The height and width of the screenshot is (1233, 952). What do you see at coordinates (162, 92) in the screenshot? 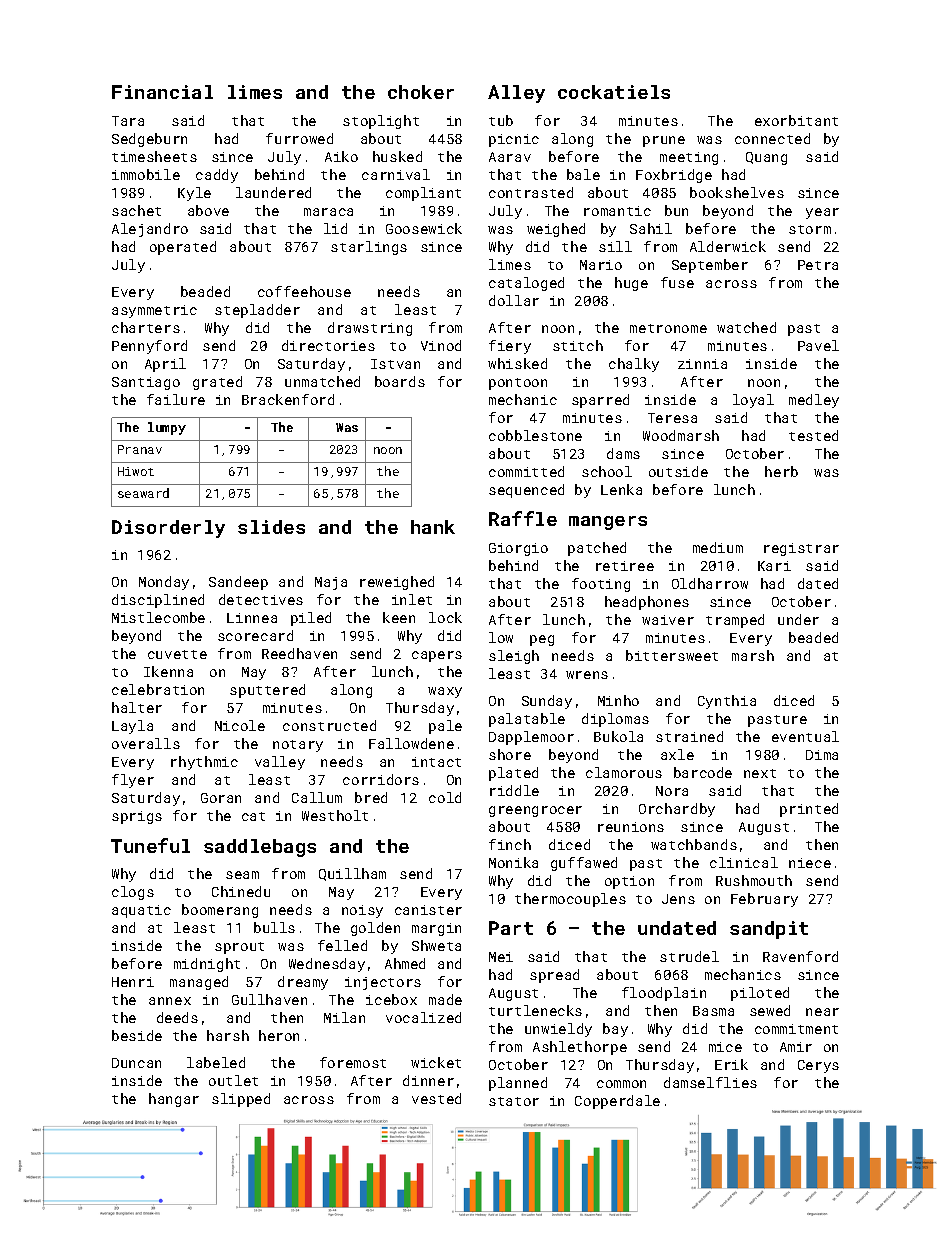
I see `Financial` at bounding box center [162, 92].
